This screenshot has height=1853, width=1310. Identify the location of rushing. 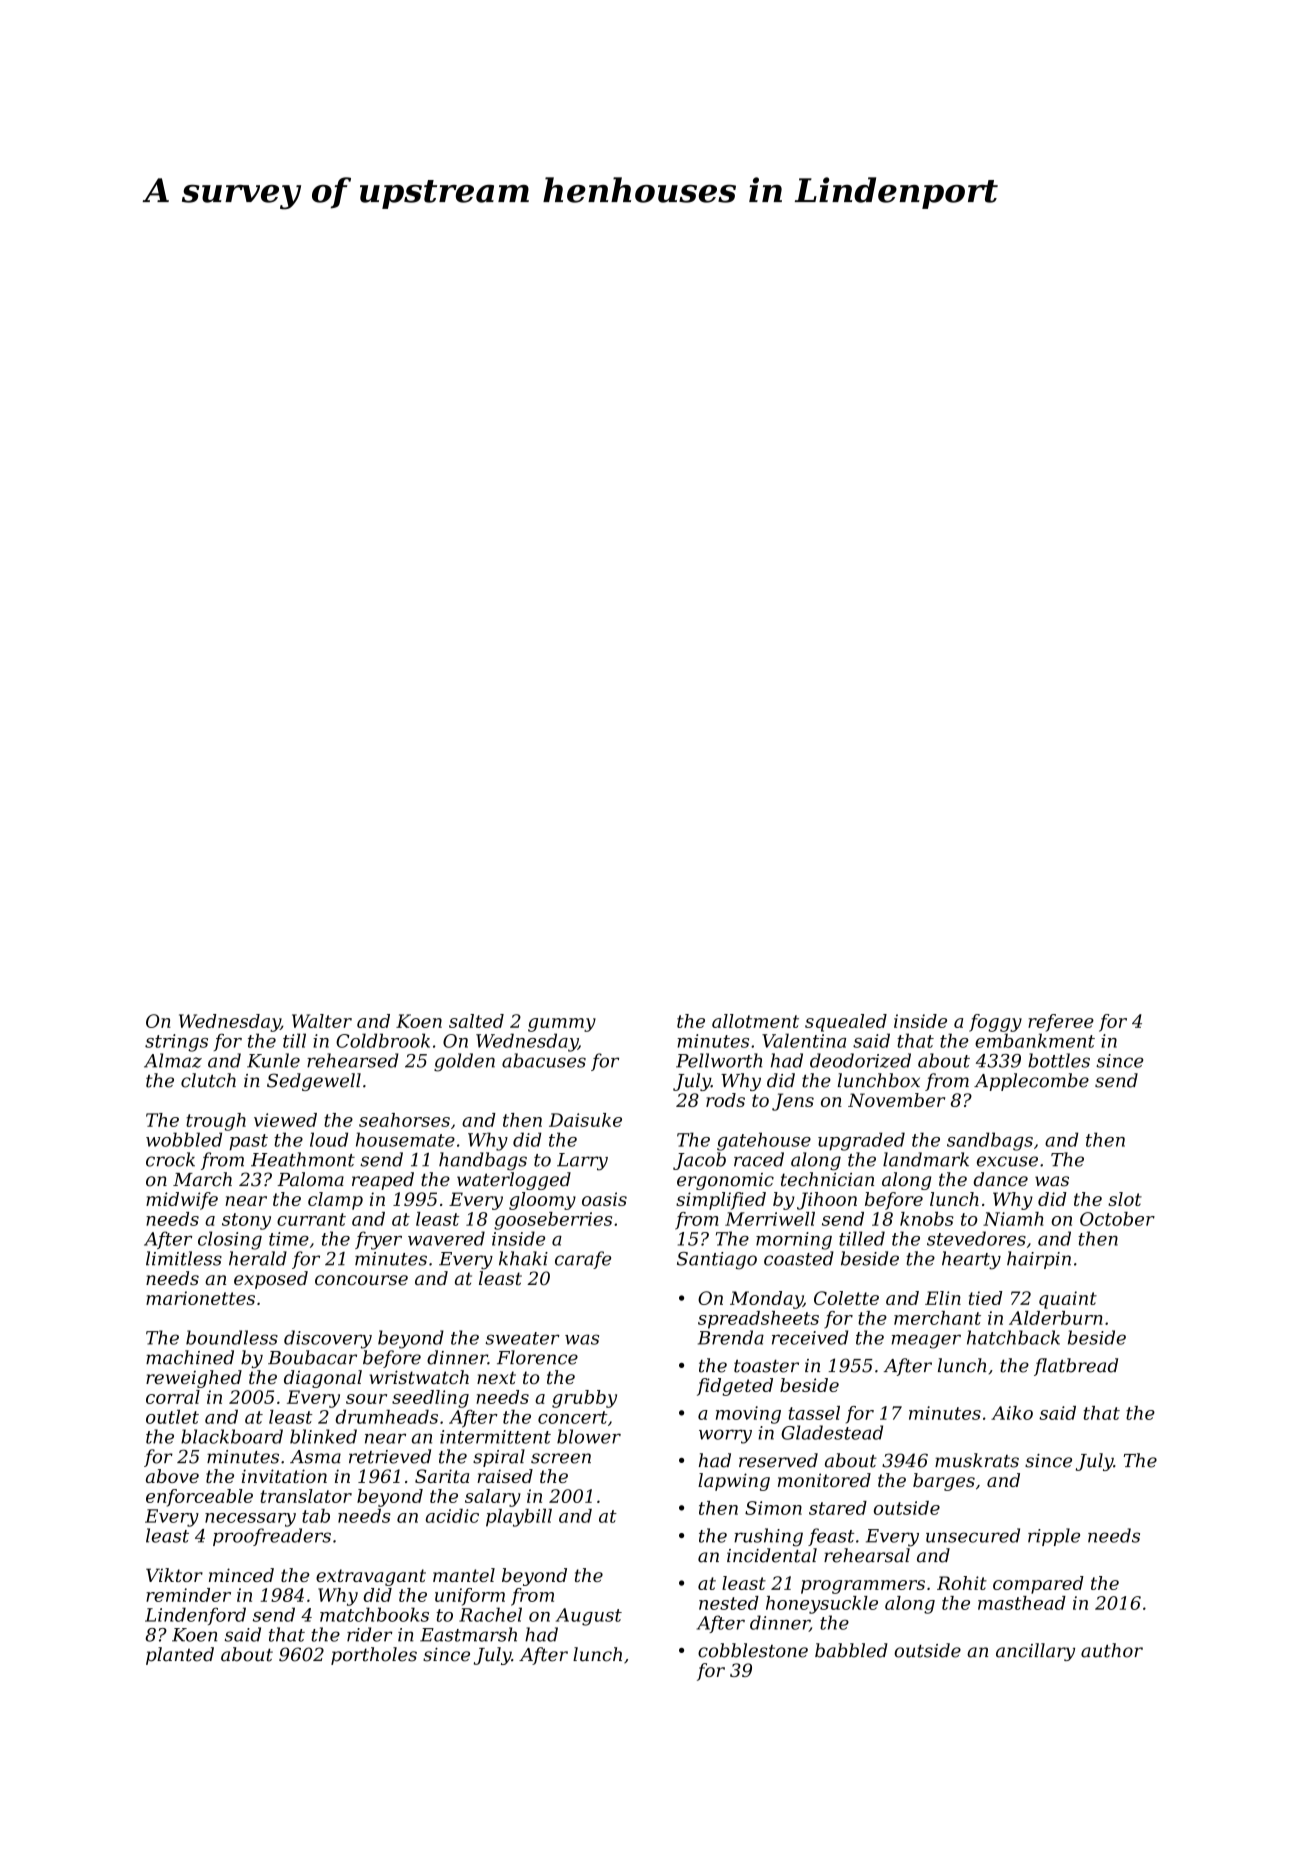
(768, 1537).
